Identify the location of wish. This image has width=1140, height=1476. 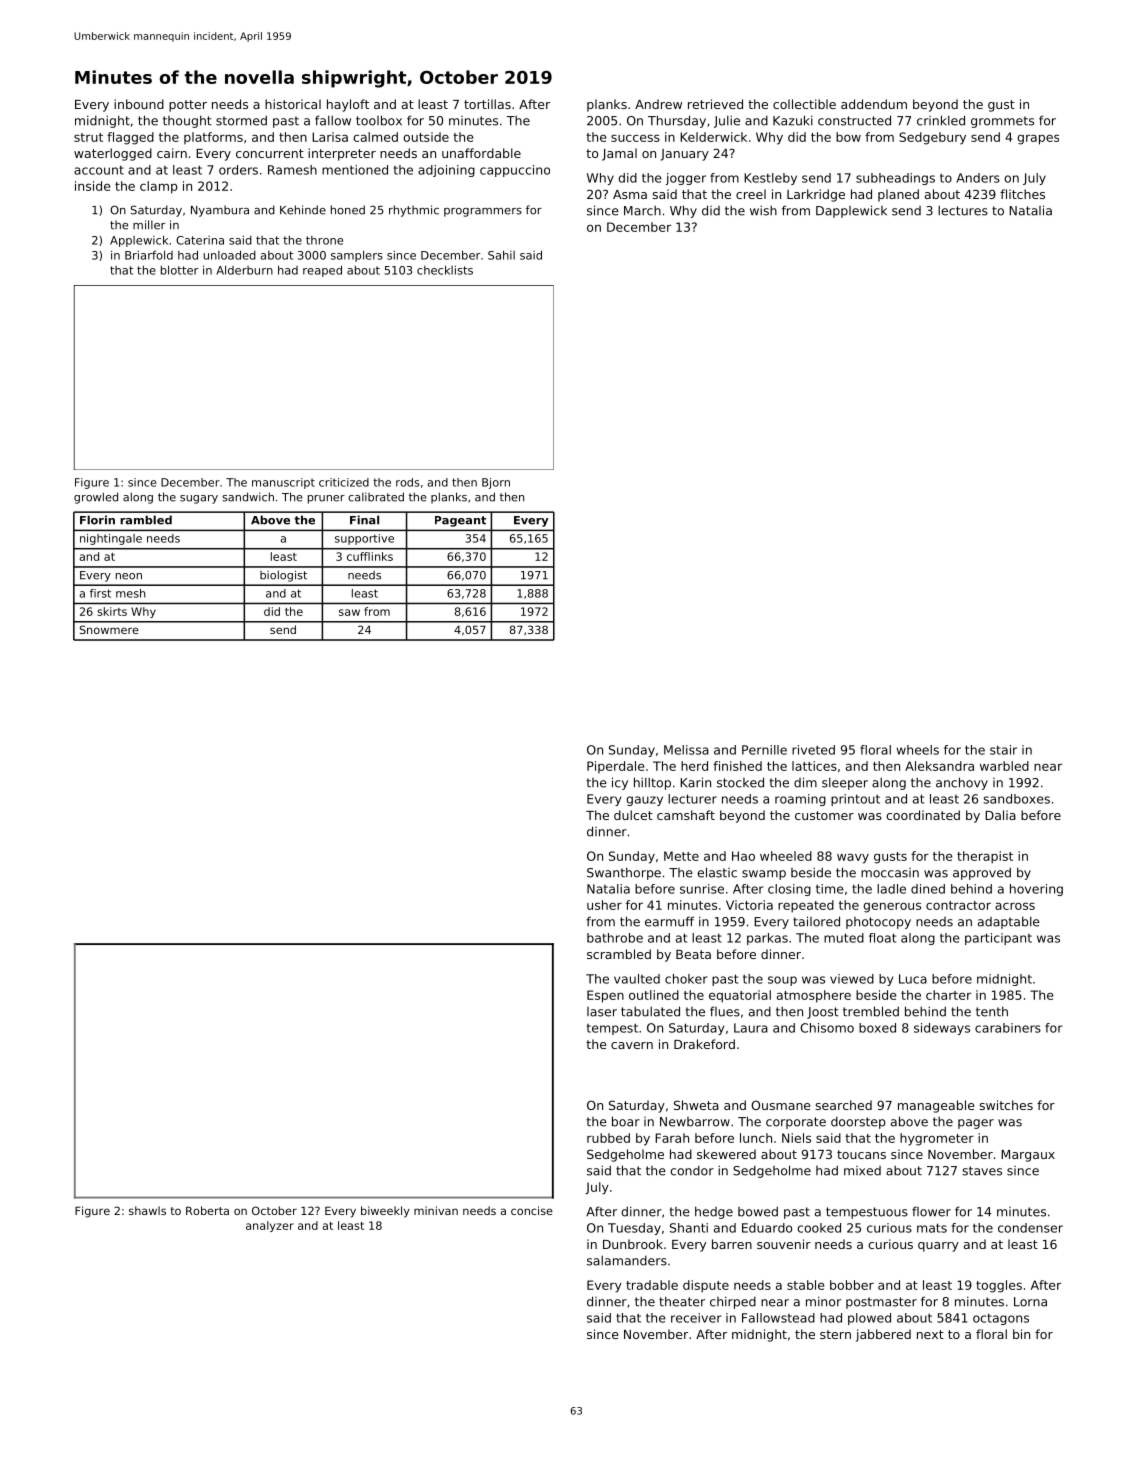
(763, 210).
